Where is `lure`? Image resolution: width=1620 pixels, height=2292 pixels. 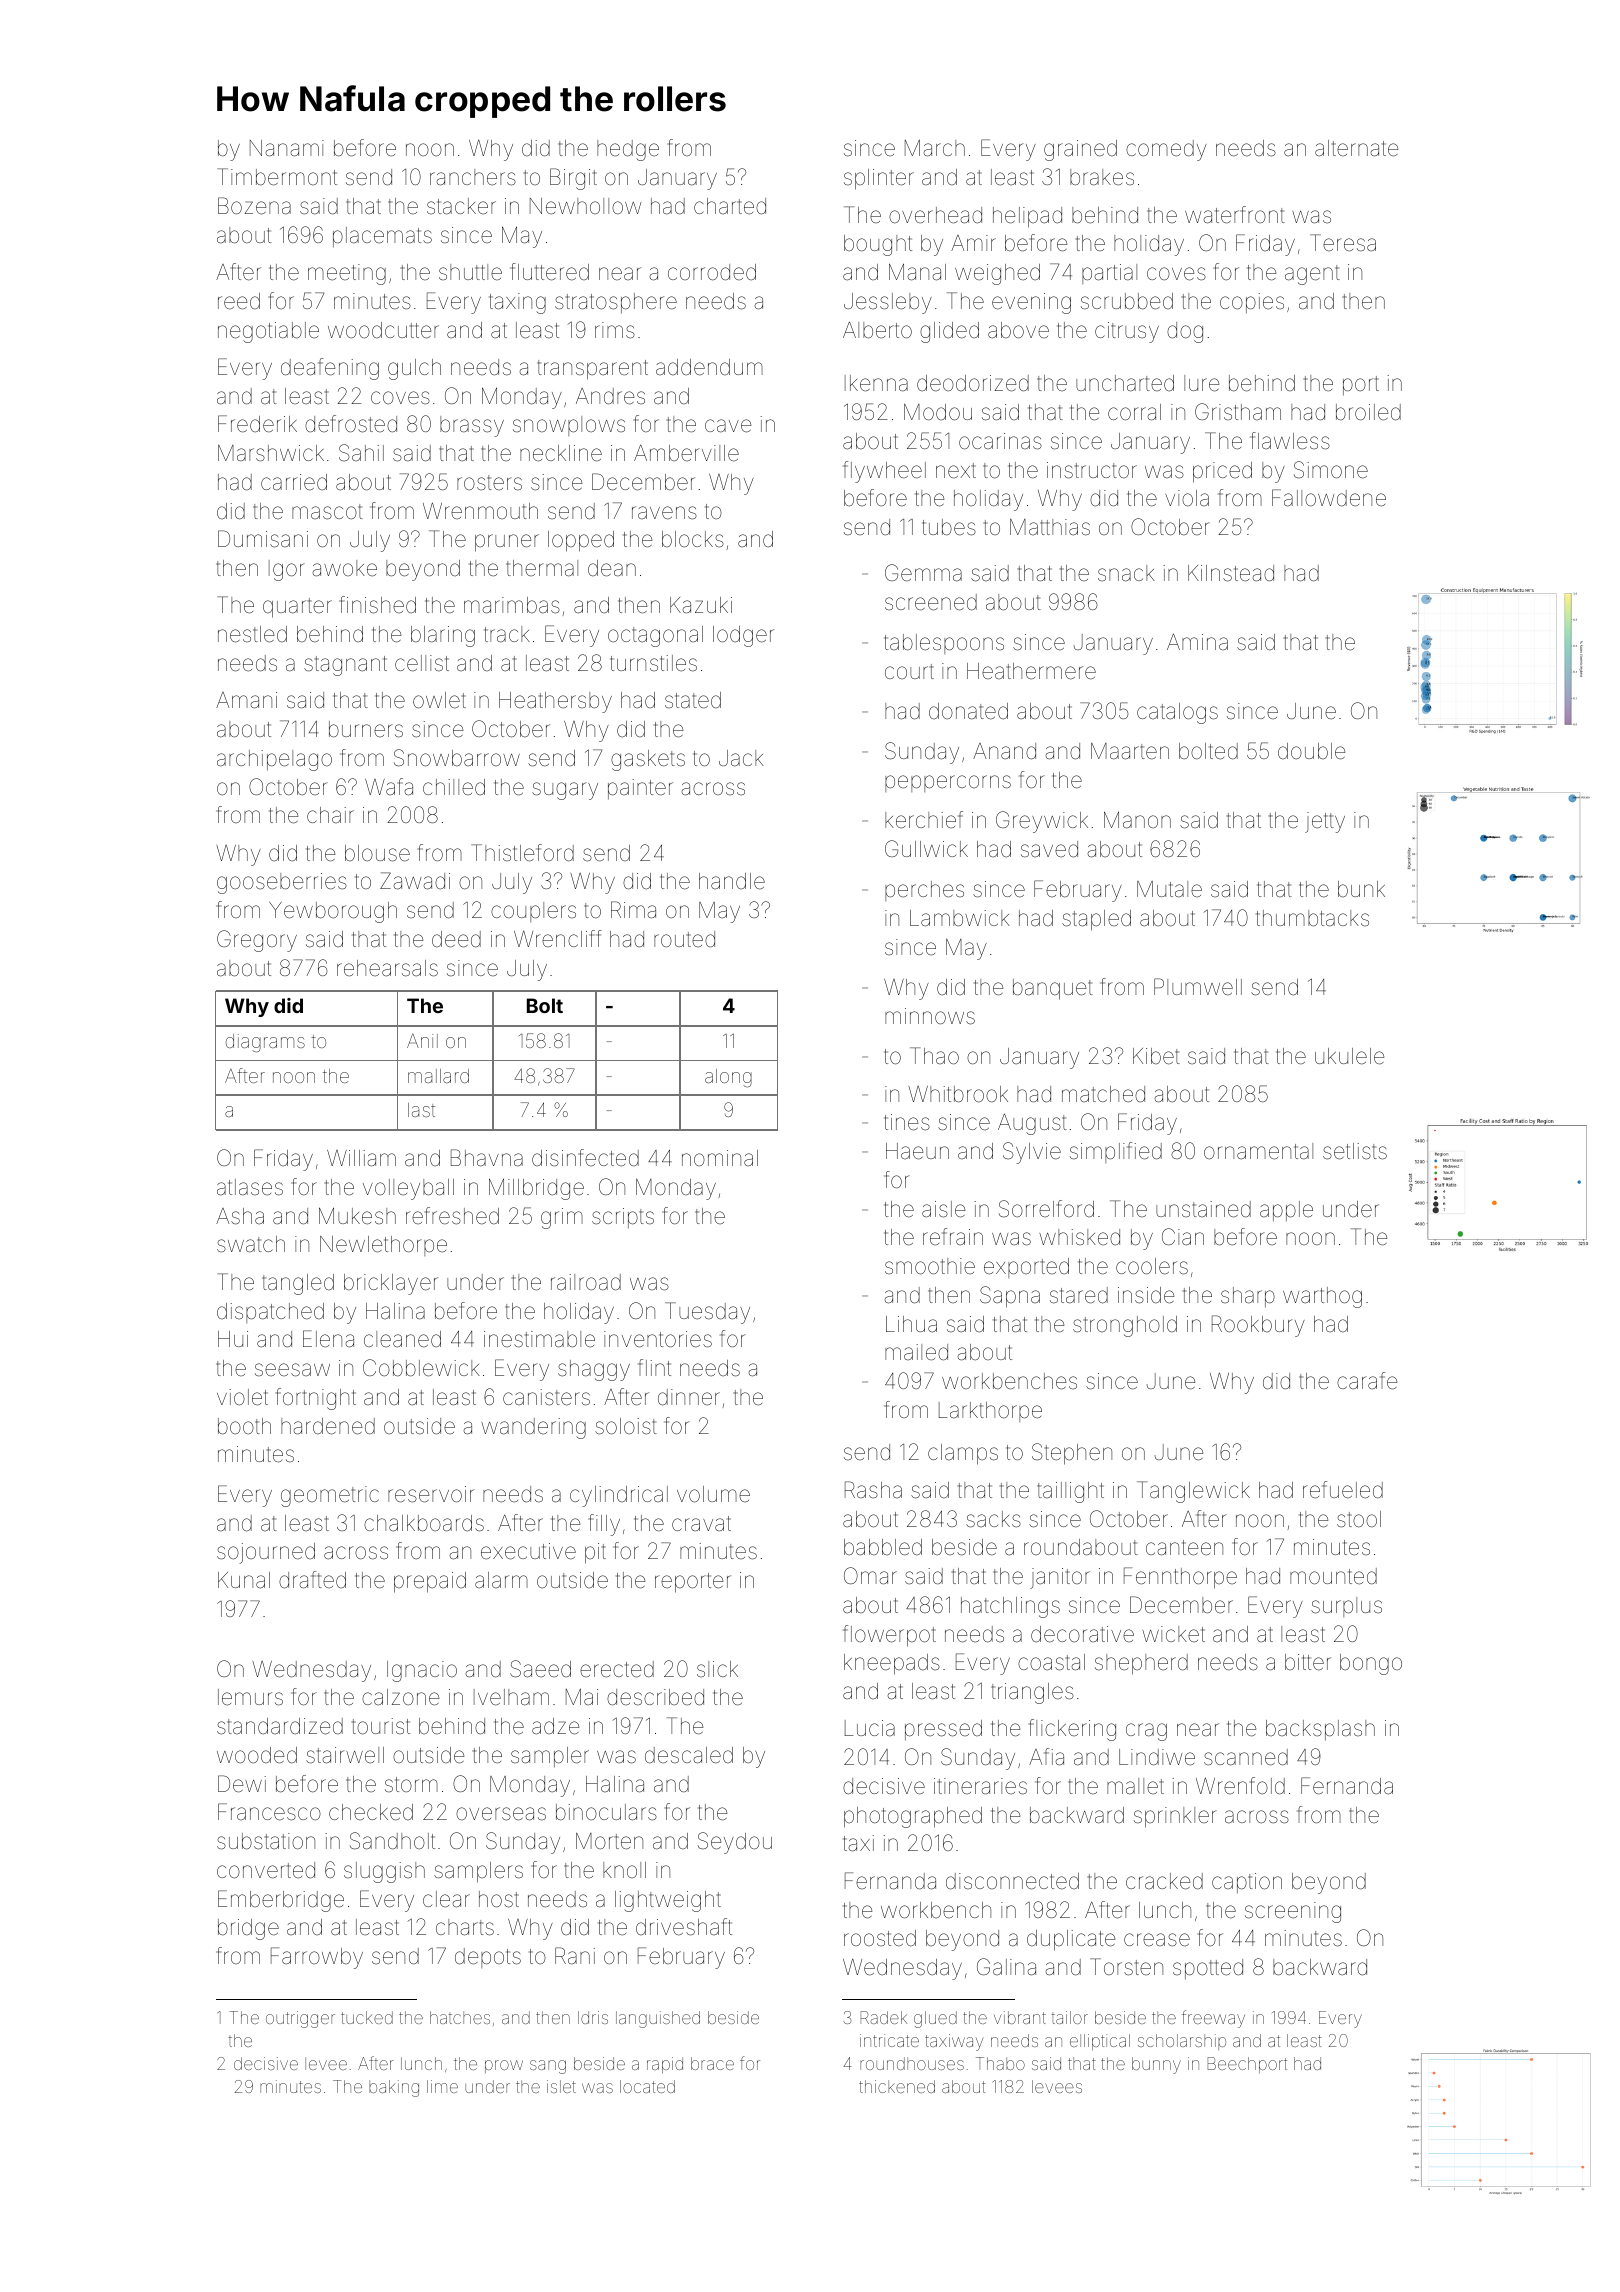 lure is located at coordinates (1201, 383).
